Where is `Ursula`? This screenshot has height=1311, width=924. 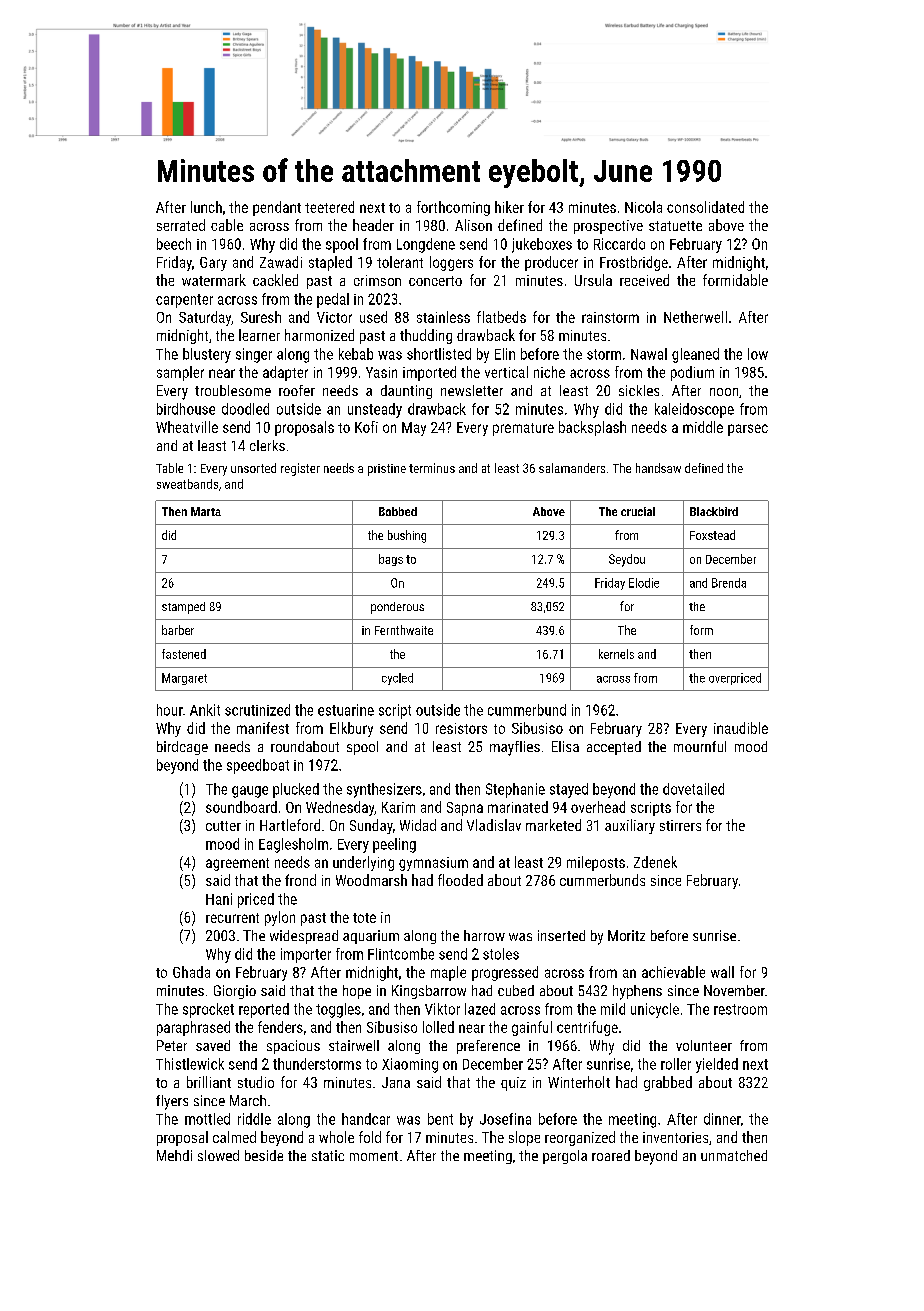
Ursula is located at coordinates (593, 280).
